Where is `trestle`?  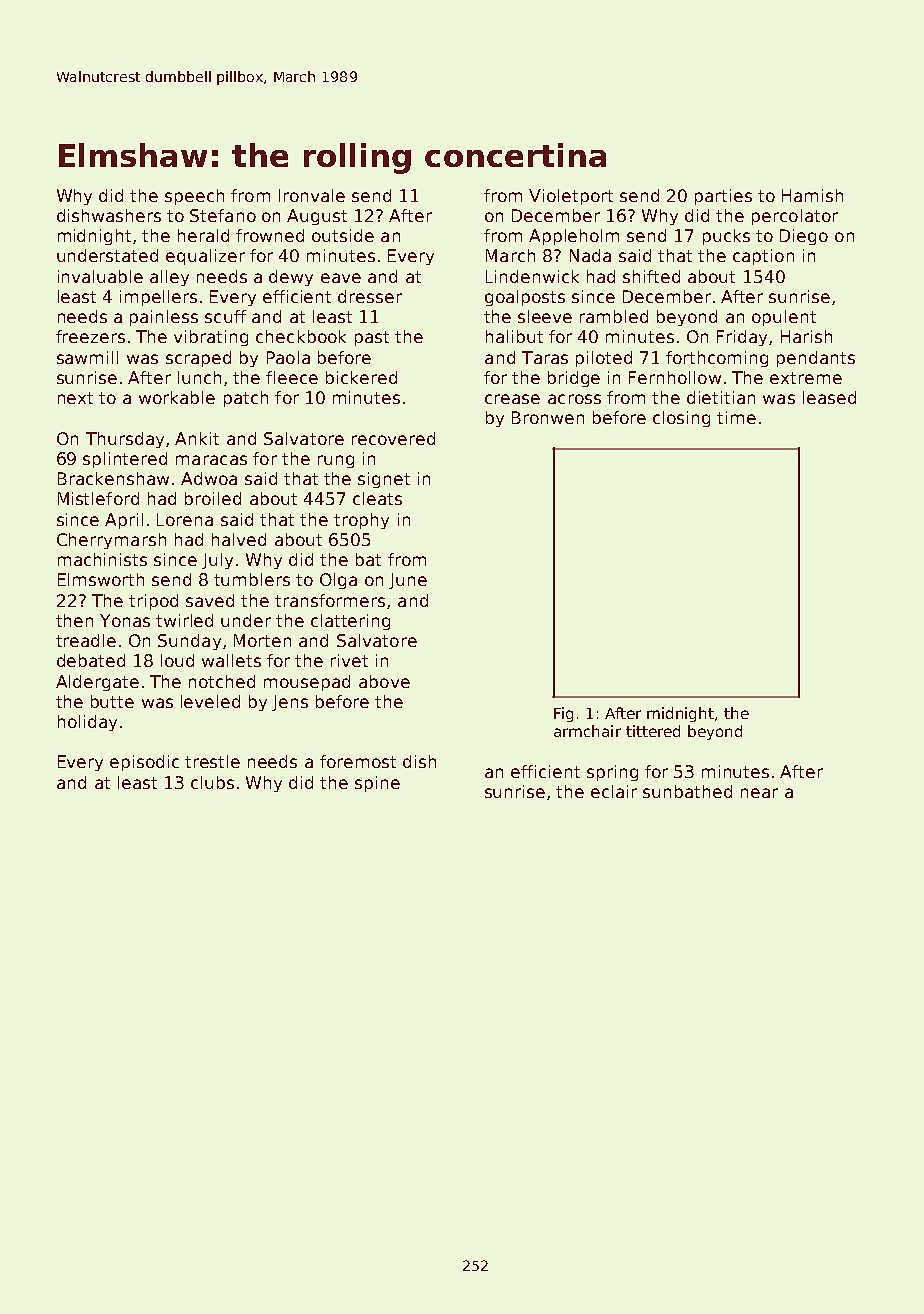
trestle is located at coordinates (212, 761).
